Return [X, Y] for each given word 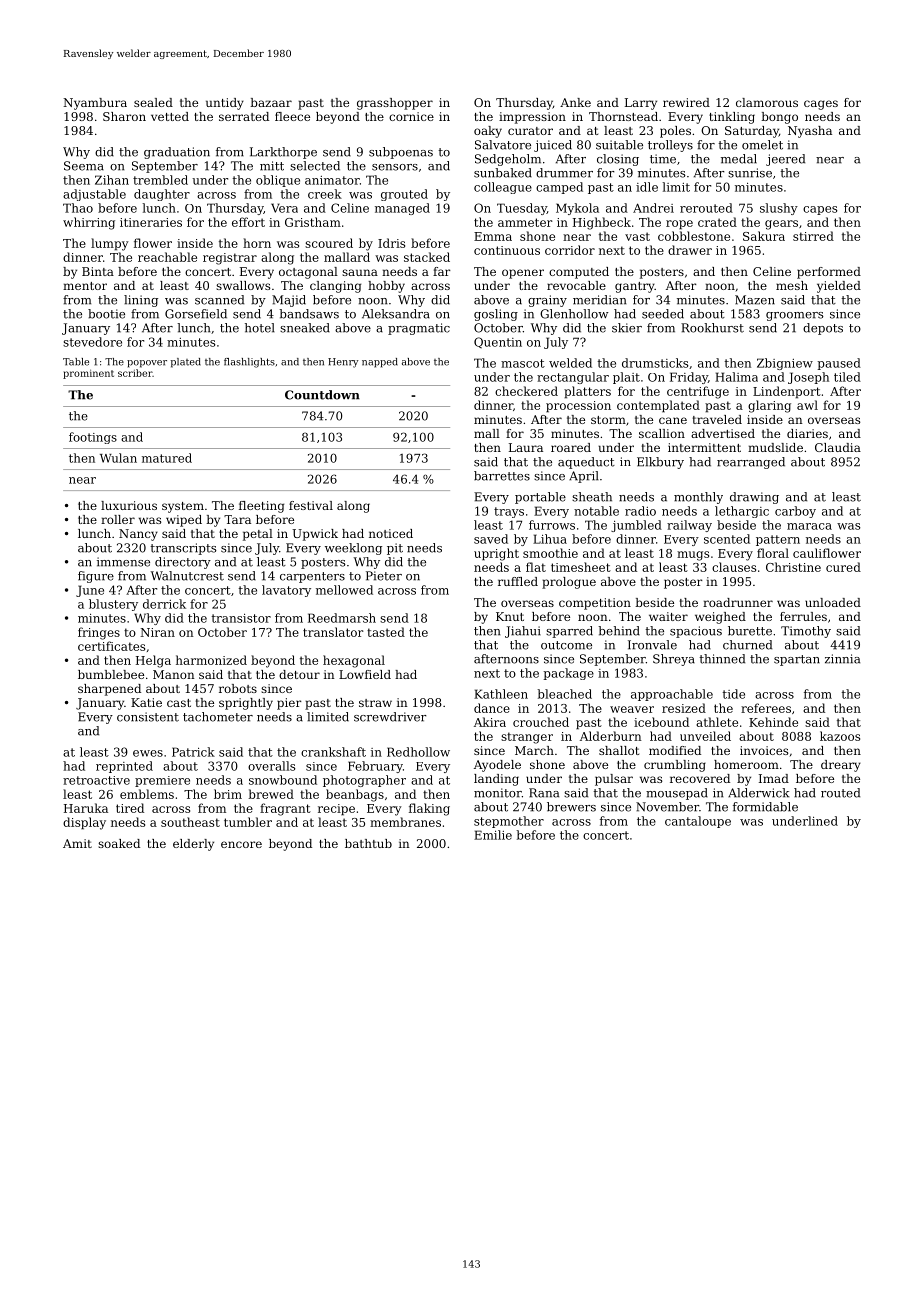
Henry [343, 363]
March [534, 750]
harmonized [211, 660]
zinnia [842, 659]
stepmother [509, 822]
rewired [686, 102]
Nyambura [95, 104]
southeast [190, 822]
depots [823, 329]
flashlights [249, 363]
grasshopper [395, 104]
